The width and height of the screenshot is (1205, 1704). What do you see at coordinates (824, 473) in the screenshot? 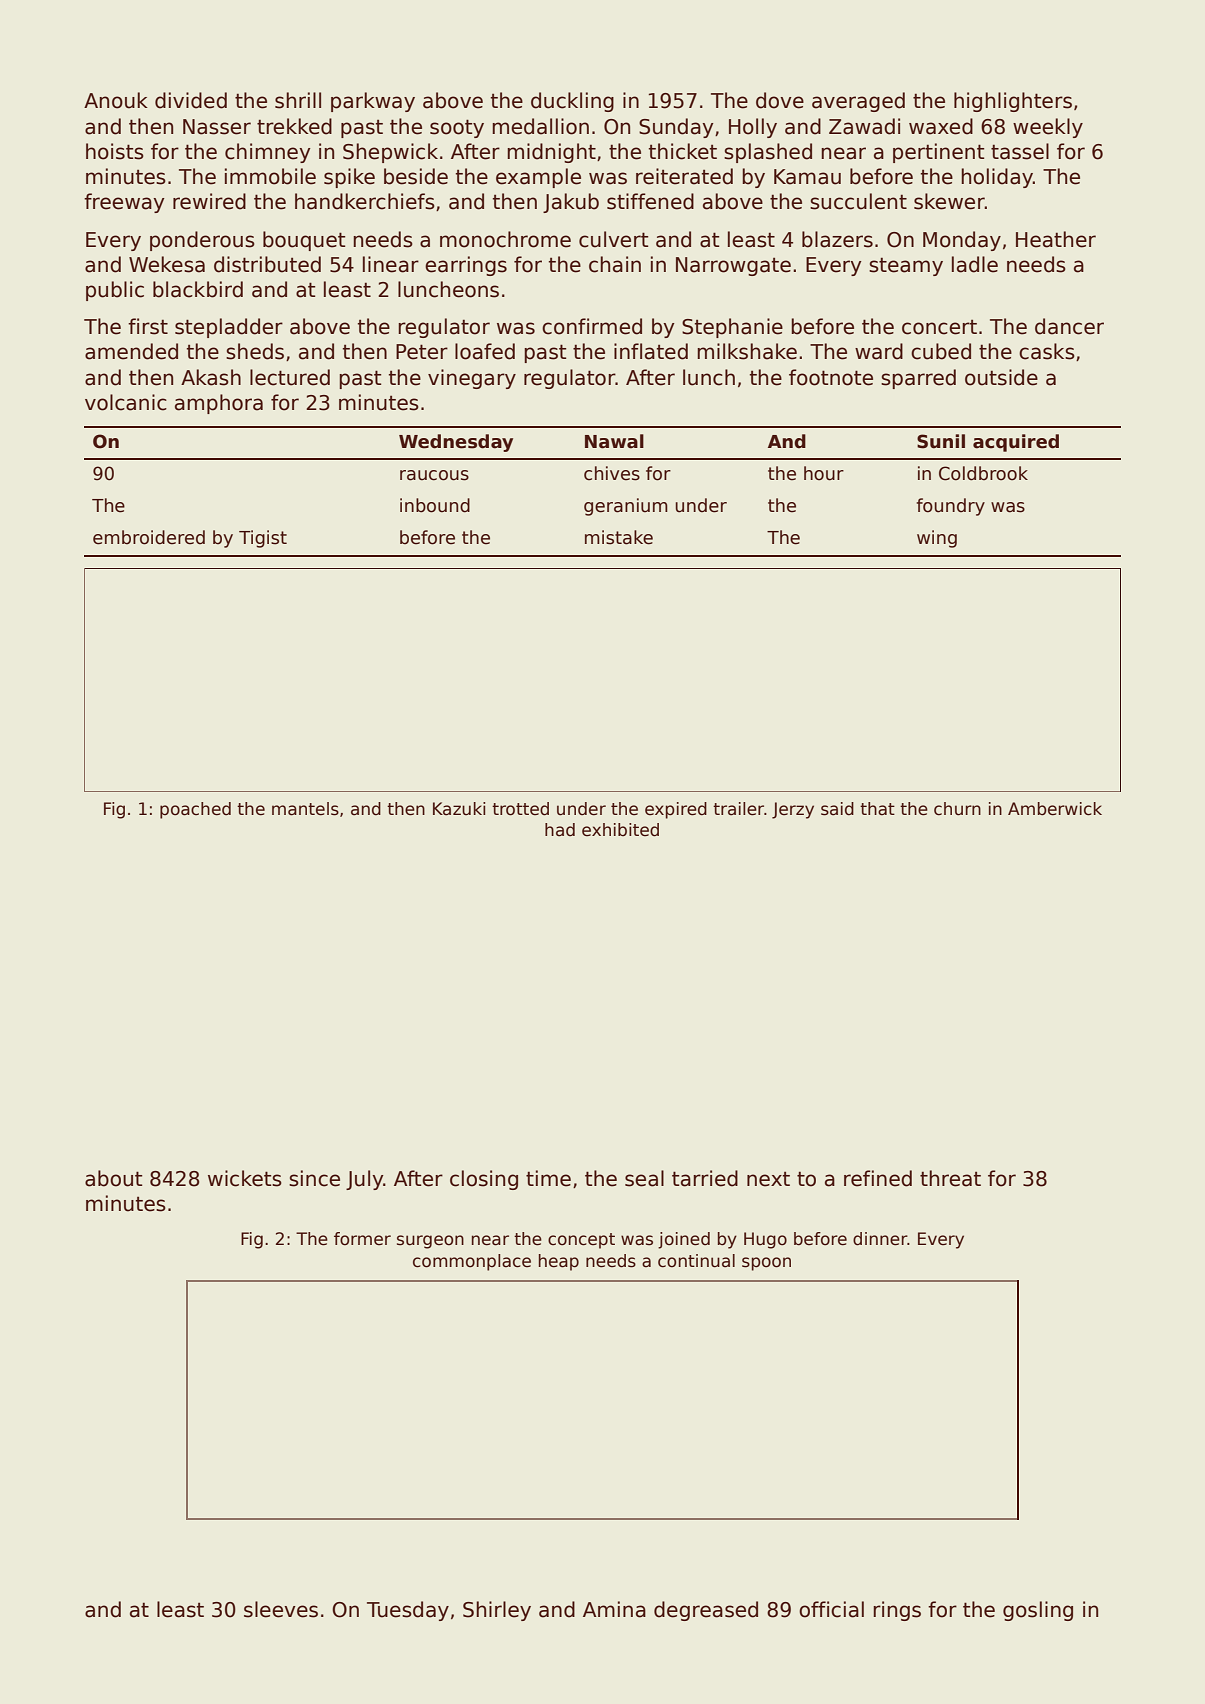
I see `hour` at bounding box center [824, 473].
